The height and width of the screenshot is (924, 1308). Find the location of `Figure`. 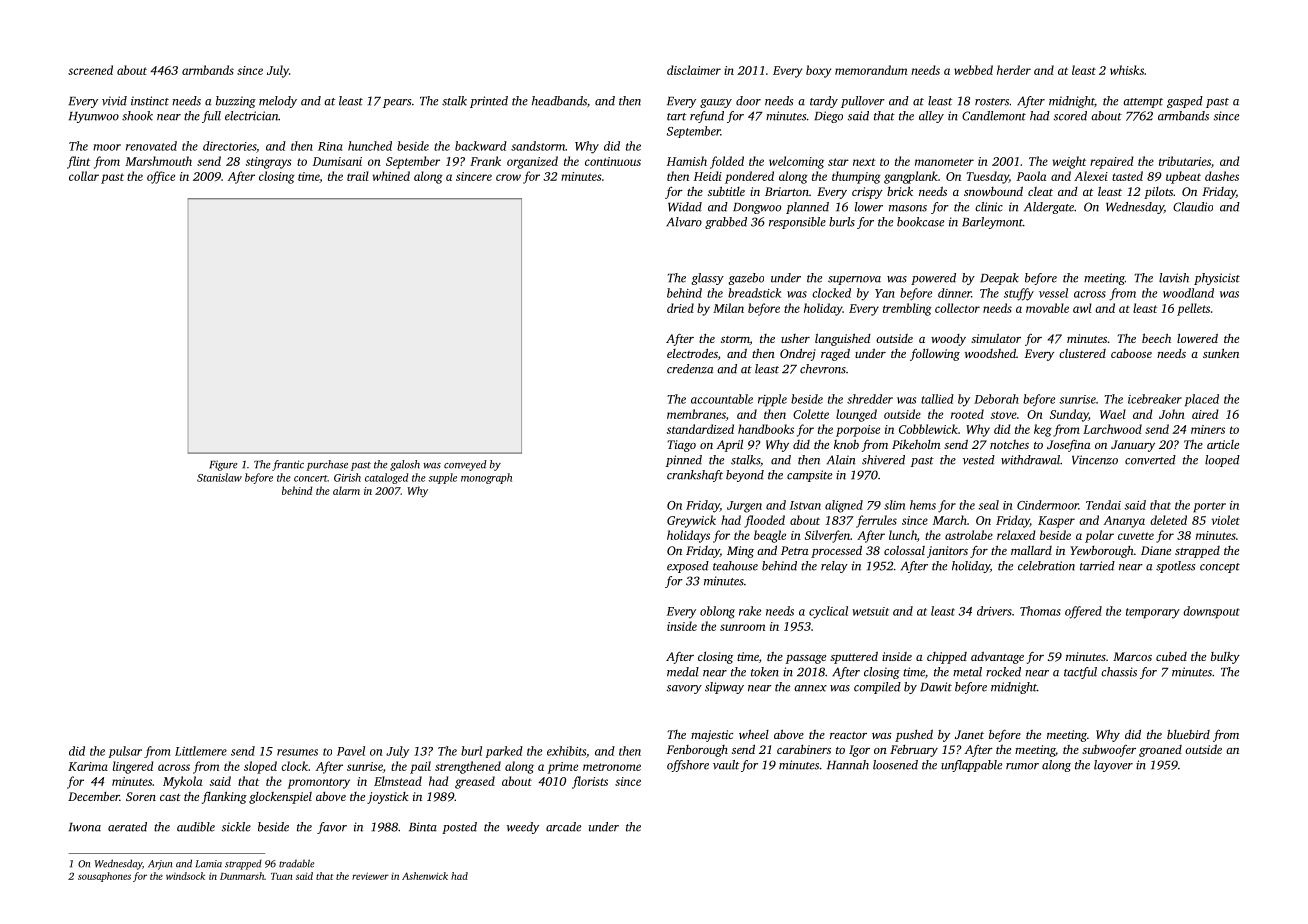

Figure is located at coordinates (223, 465).
